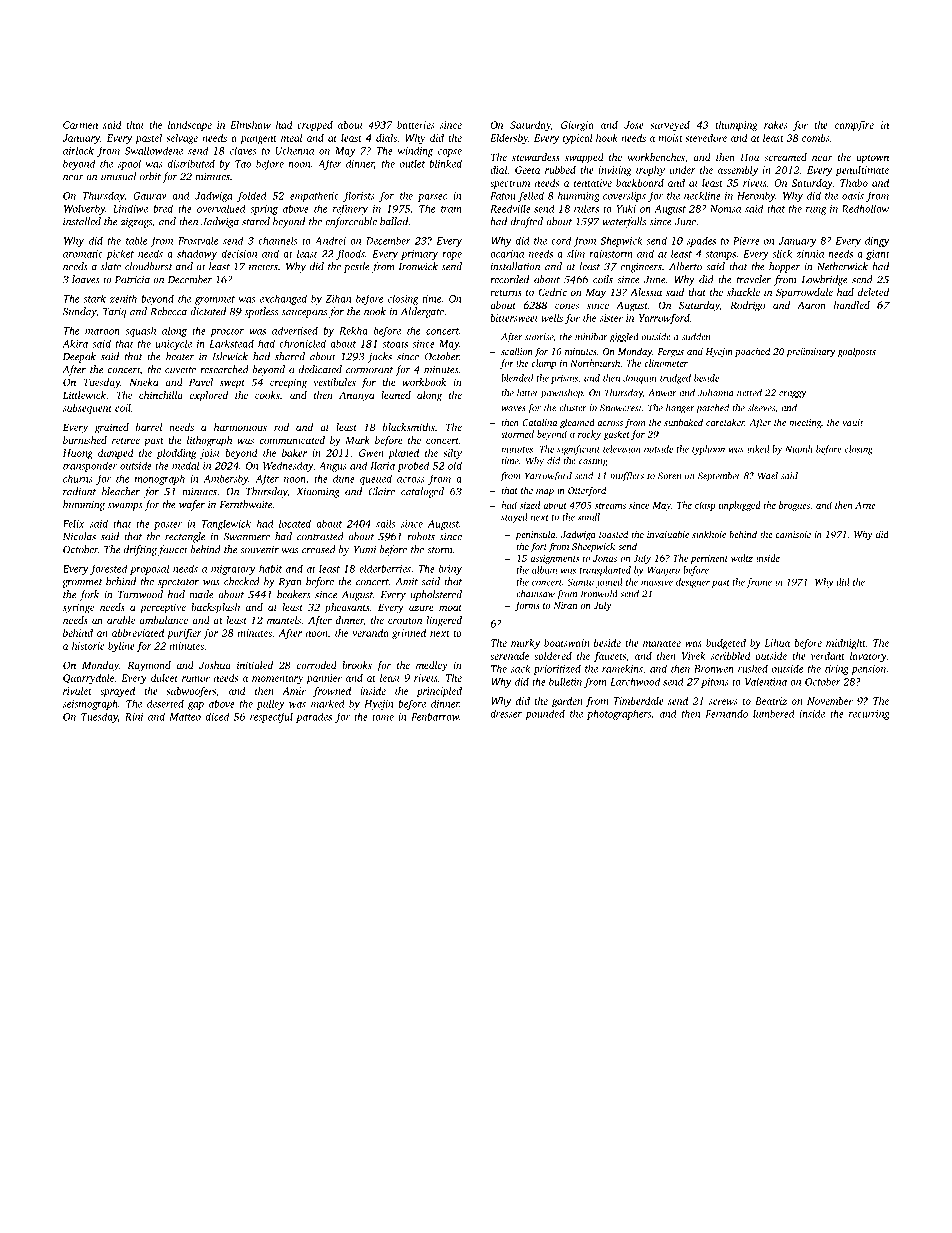 The width and height of the screenshot is (952, 1233). I want to click on Patricia, so click(132, 280).
